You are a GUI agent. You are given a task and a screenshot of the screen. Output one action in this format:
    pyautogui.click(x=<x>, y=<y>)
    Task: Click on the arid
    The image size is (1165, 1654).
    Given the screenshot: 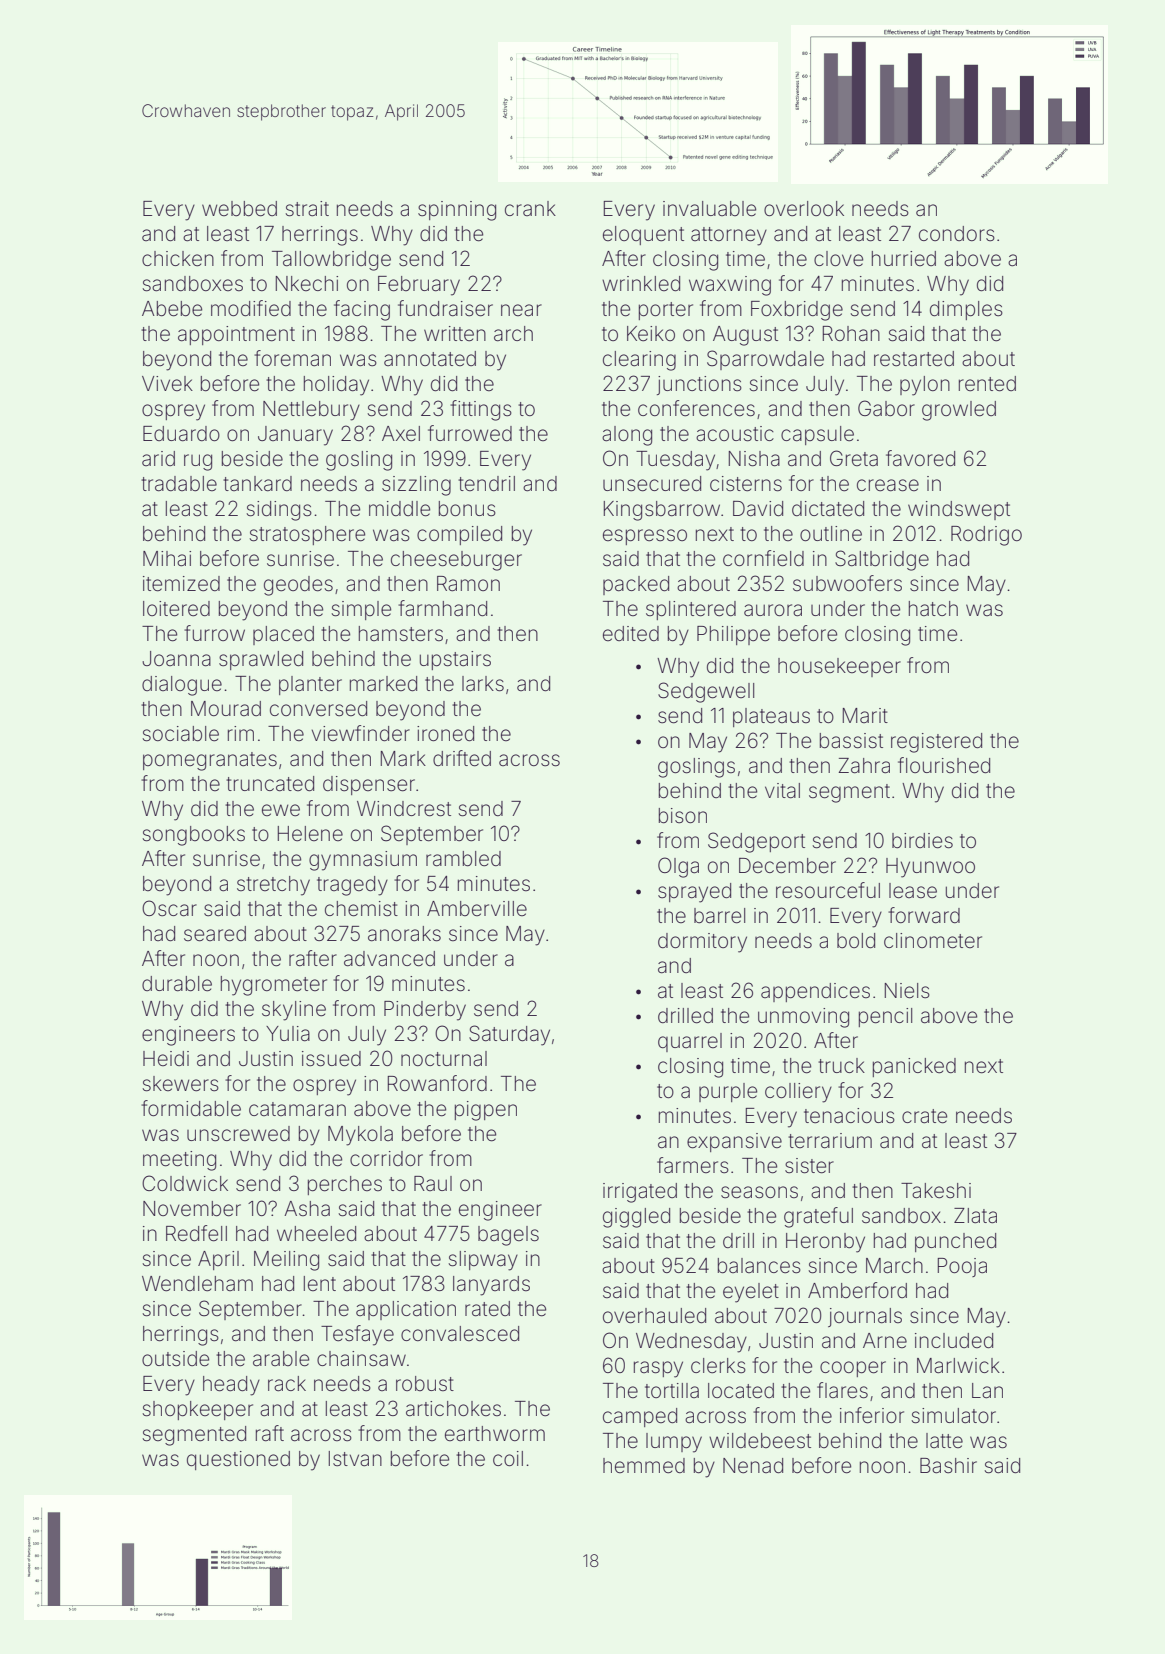 What is the action you would take?
    pyautogui.click(x=158, y=458)
